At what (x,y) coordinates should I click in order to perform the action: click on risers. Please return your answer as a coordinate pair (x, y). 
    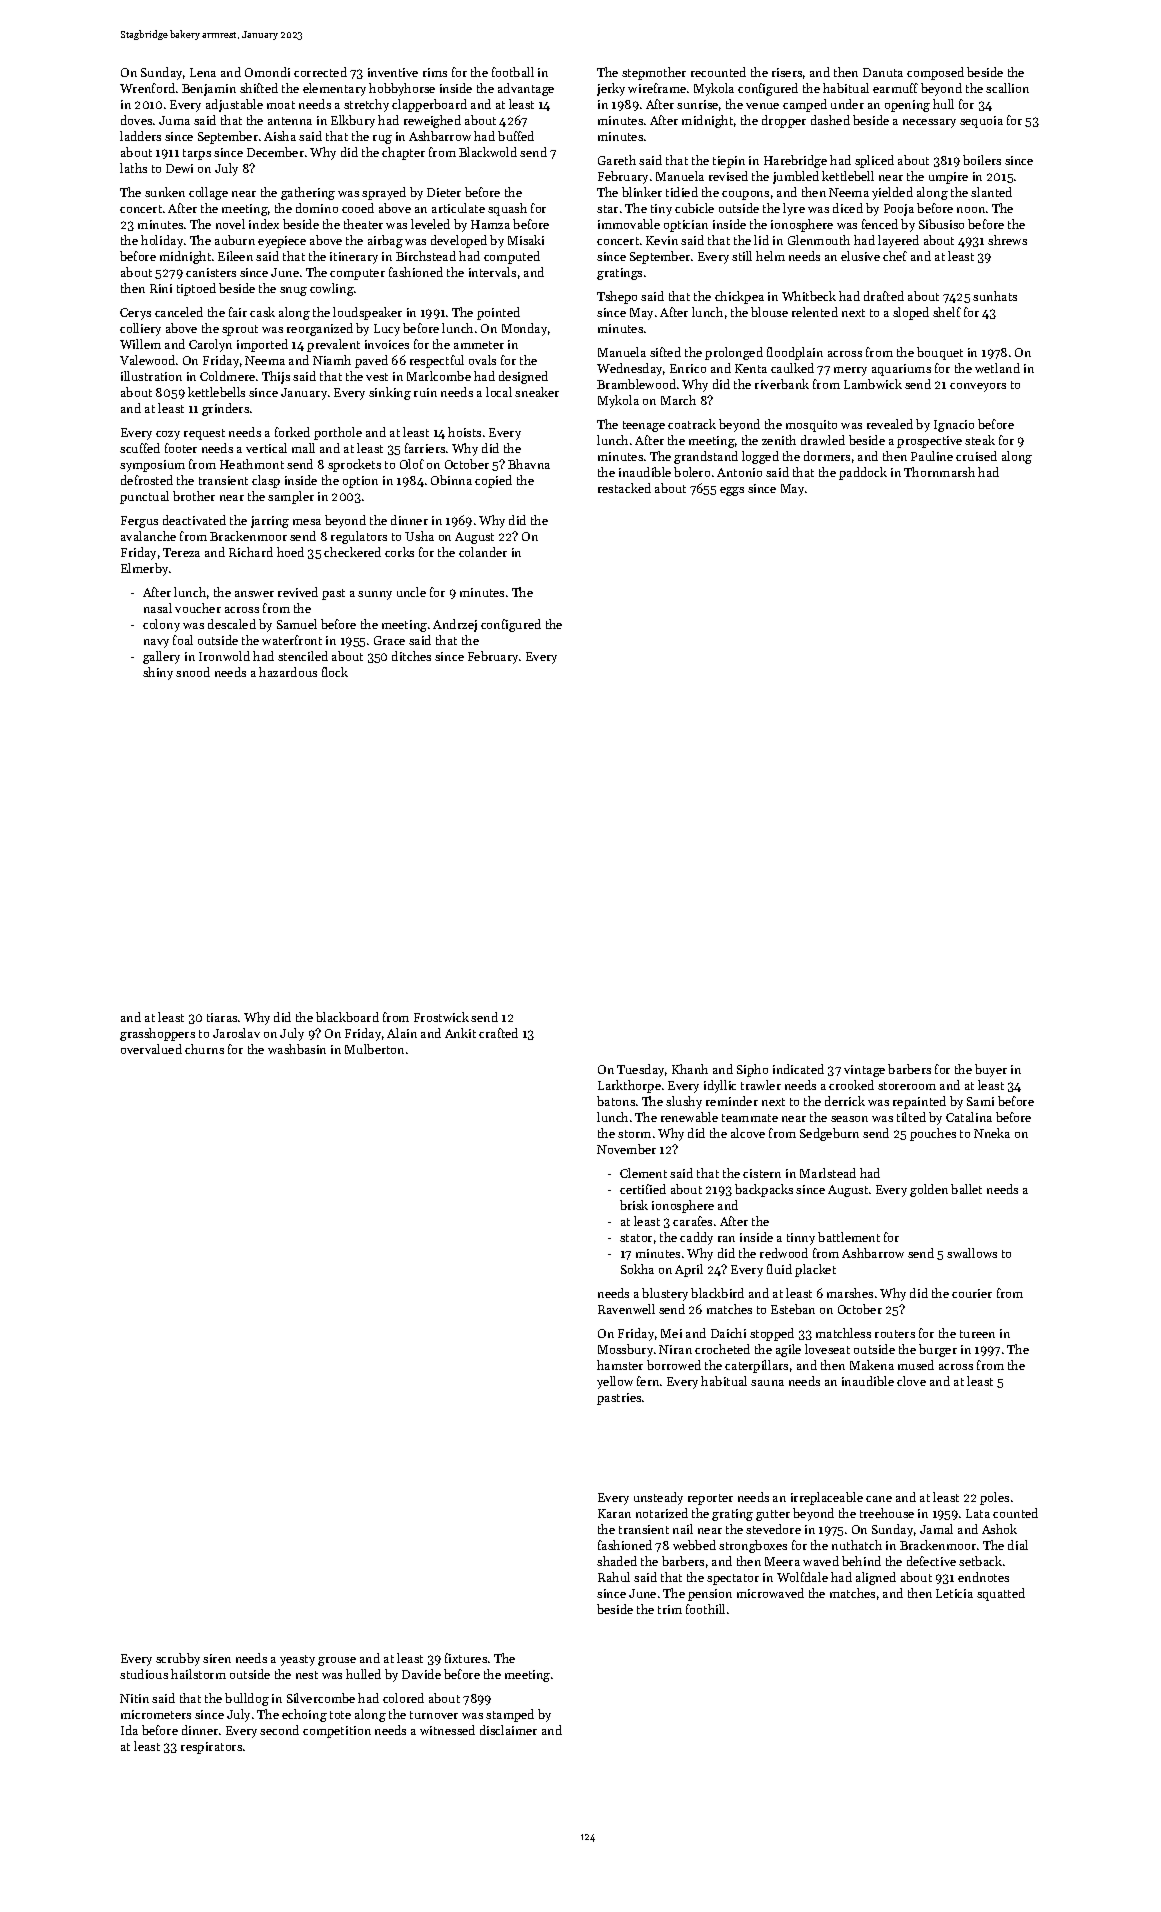
    Looking at the image, I should click on (787, 72).
